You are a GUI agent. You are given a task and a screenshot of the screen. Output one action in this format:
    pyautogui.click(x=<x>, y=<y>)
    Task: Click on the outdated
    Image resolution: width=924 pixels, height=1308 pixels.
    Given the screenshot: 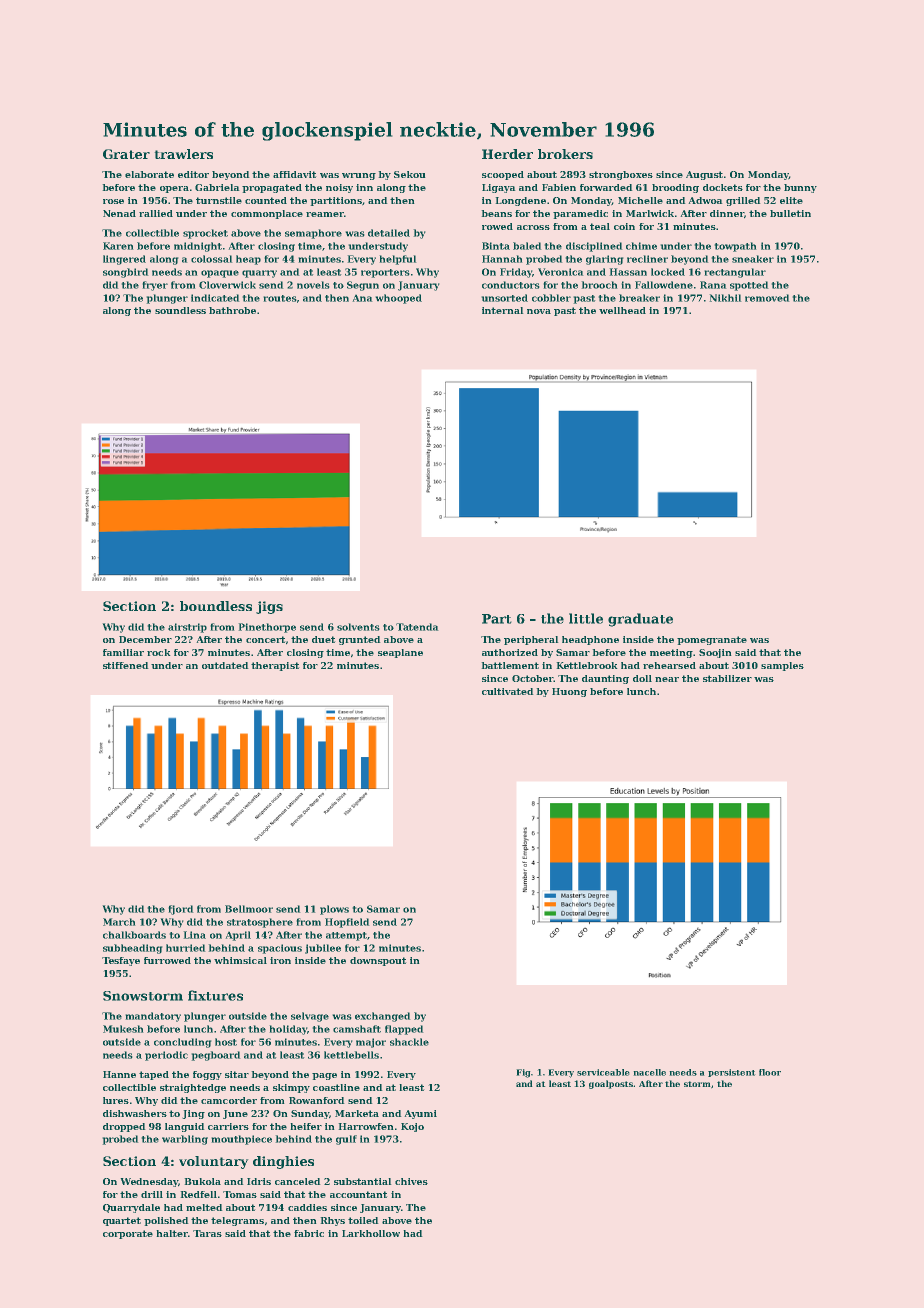 What is the action you would take?
    pyautogui.click(x=225, y=665)
